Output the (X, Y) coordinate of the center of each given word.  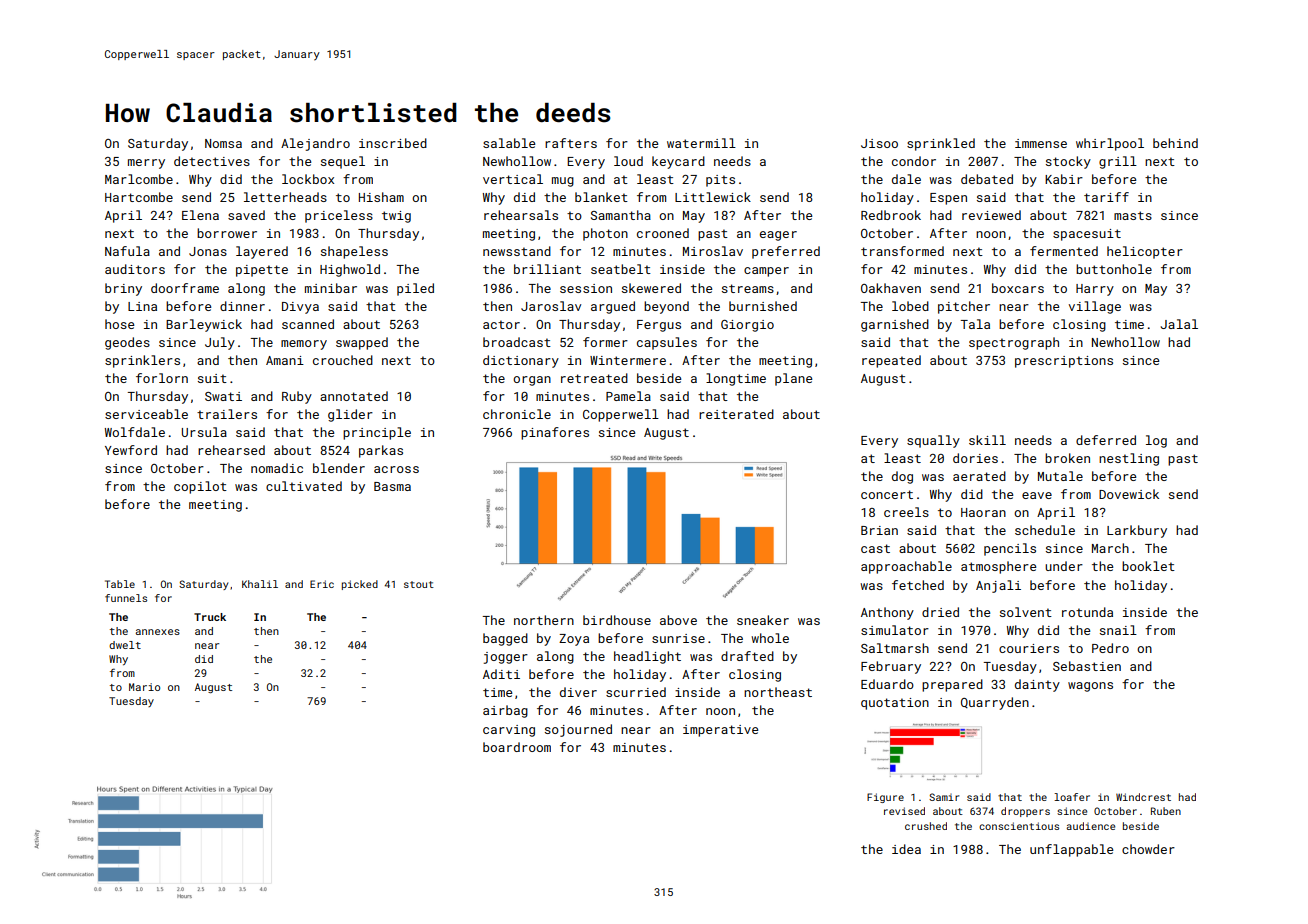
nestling (1129, 459)
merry (146, 164)
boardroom (517, 747)
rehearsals (521, 215)
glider (350, 415)
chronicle (517, 414)
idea (906, 849)
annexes (158, 632)
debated (987, 179)
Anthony (887, 613)
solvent (1026, 612)
